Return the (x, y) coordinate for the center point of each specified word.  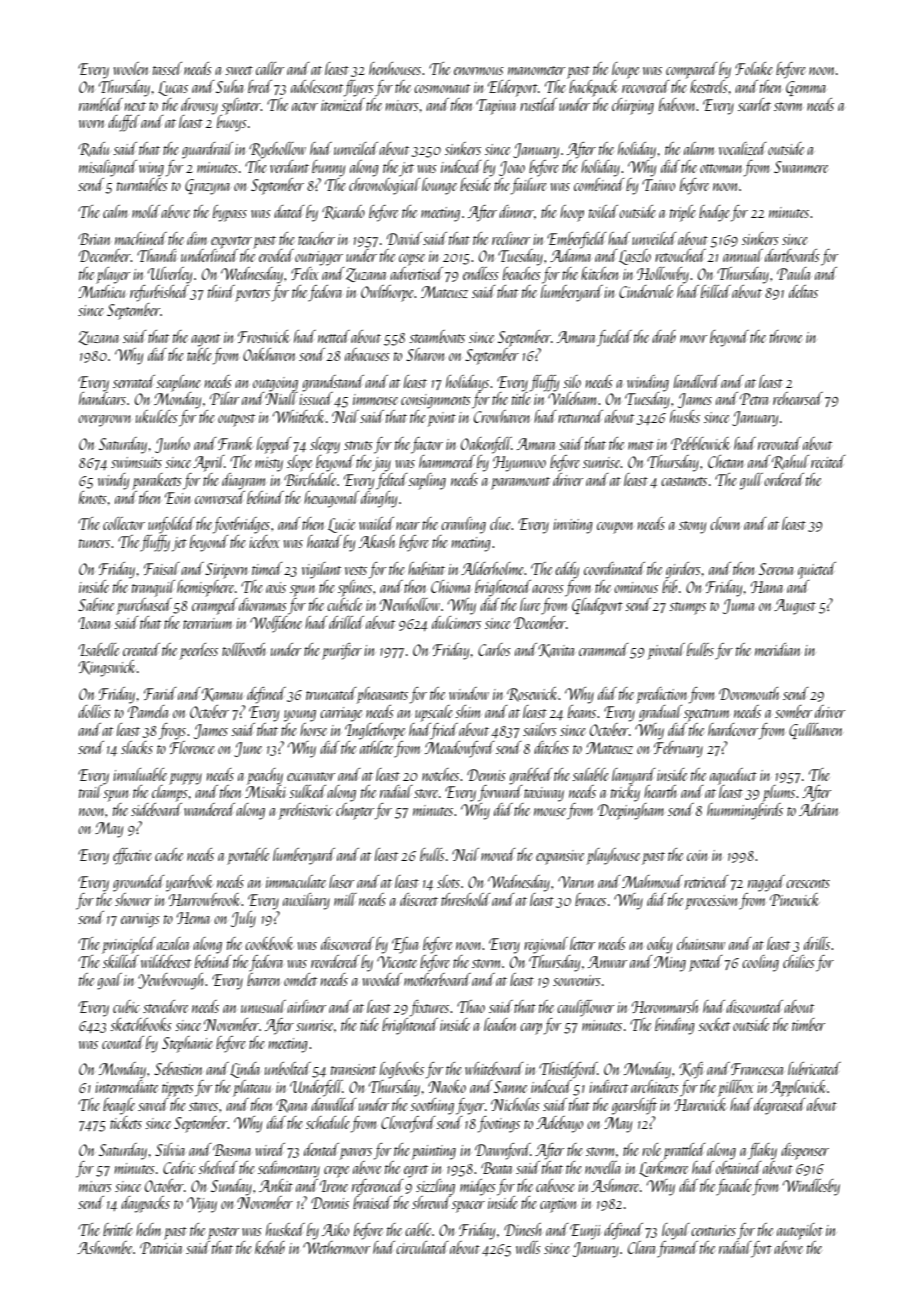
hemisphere (205, 588)
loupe (625, 70)
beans (582, 711)
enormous (479, 71)
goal (109, 981)
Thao (471, 1006)
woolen (131, 68)
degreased (780, 1106)
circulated (422, 1247)
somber (793, 711)
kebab (270, 1247)
